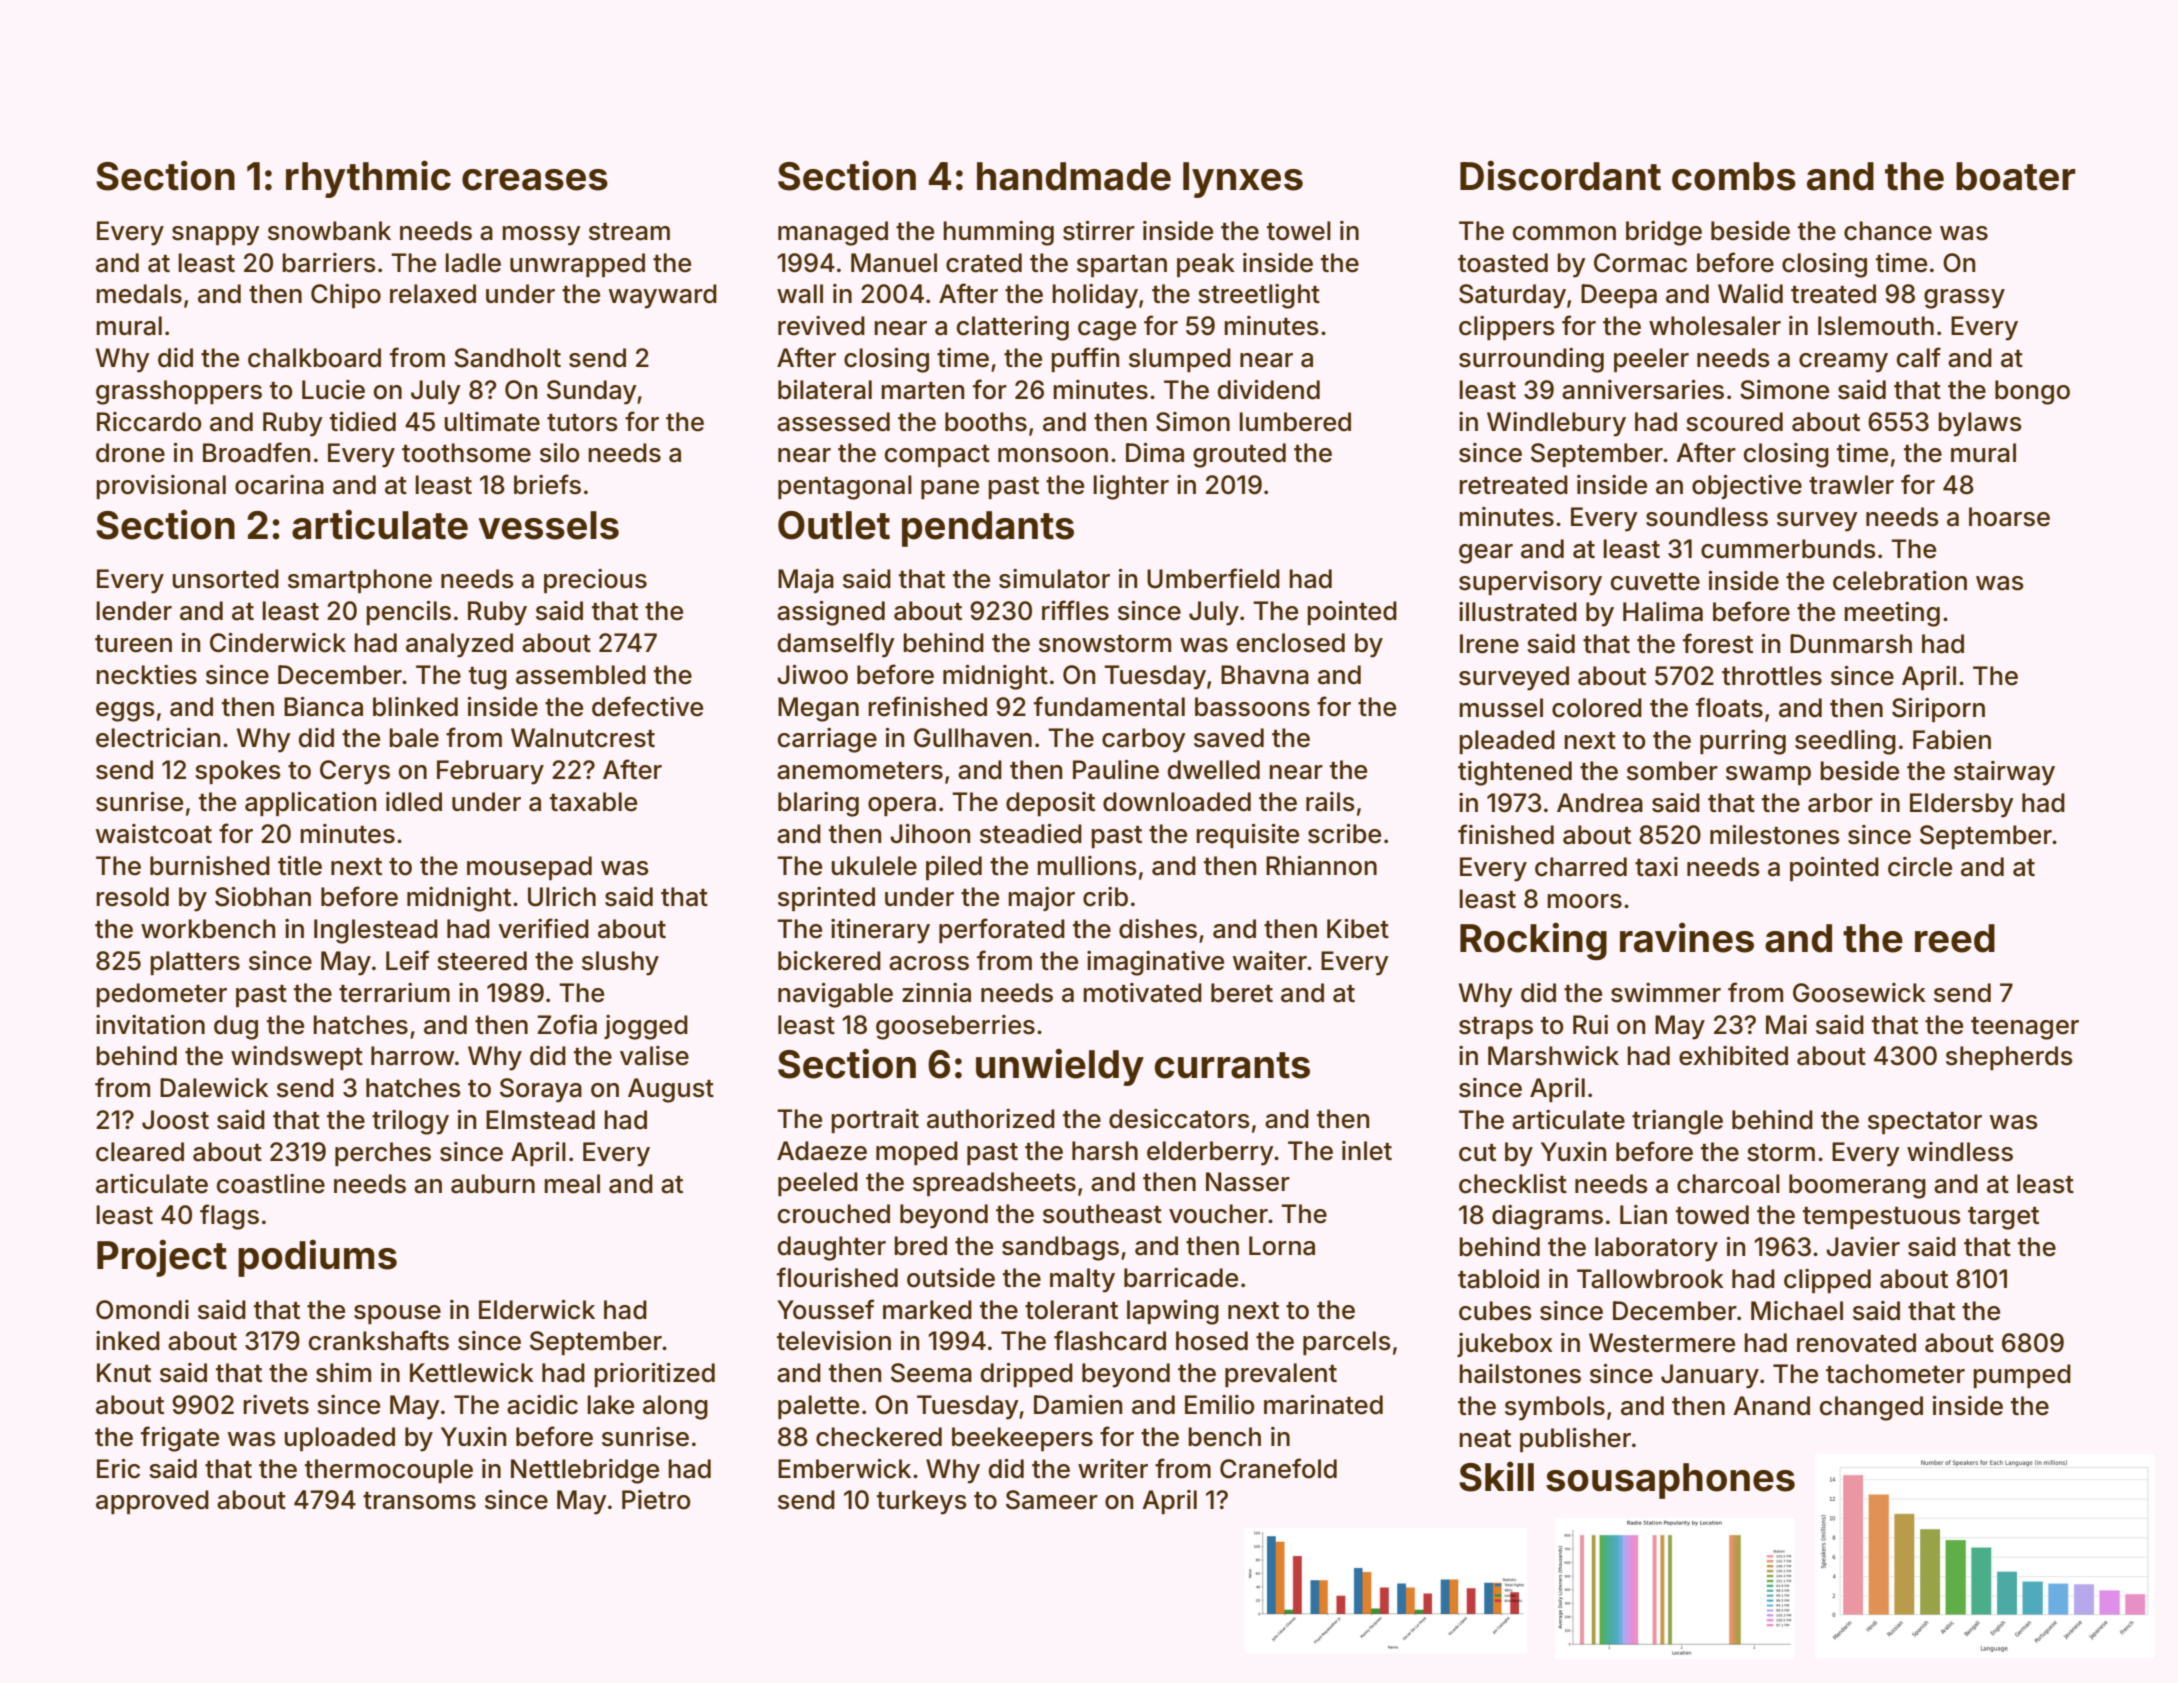  Describe the element at coordinates (537, 1310) in the document. I see `Elderwick` at that location.
